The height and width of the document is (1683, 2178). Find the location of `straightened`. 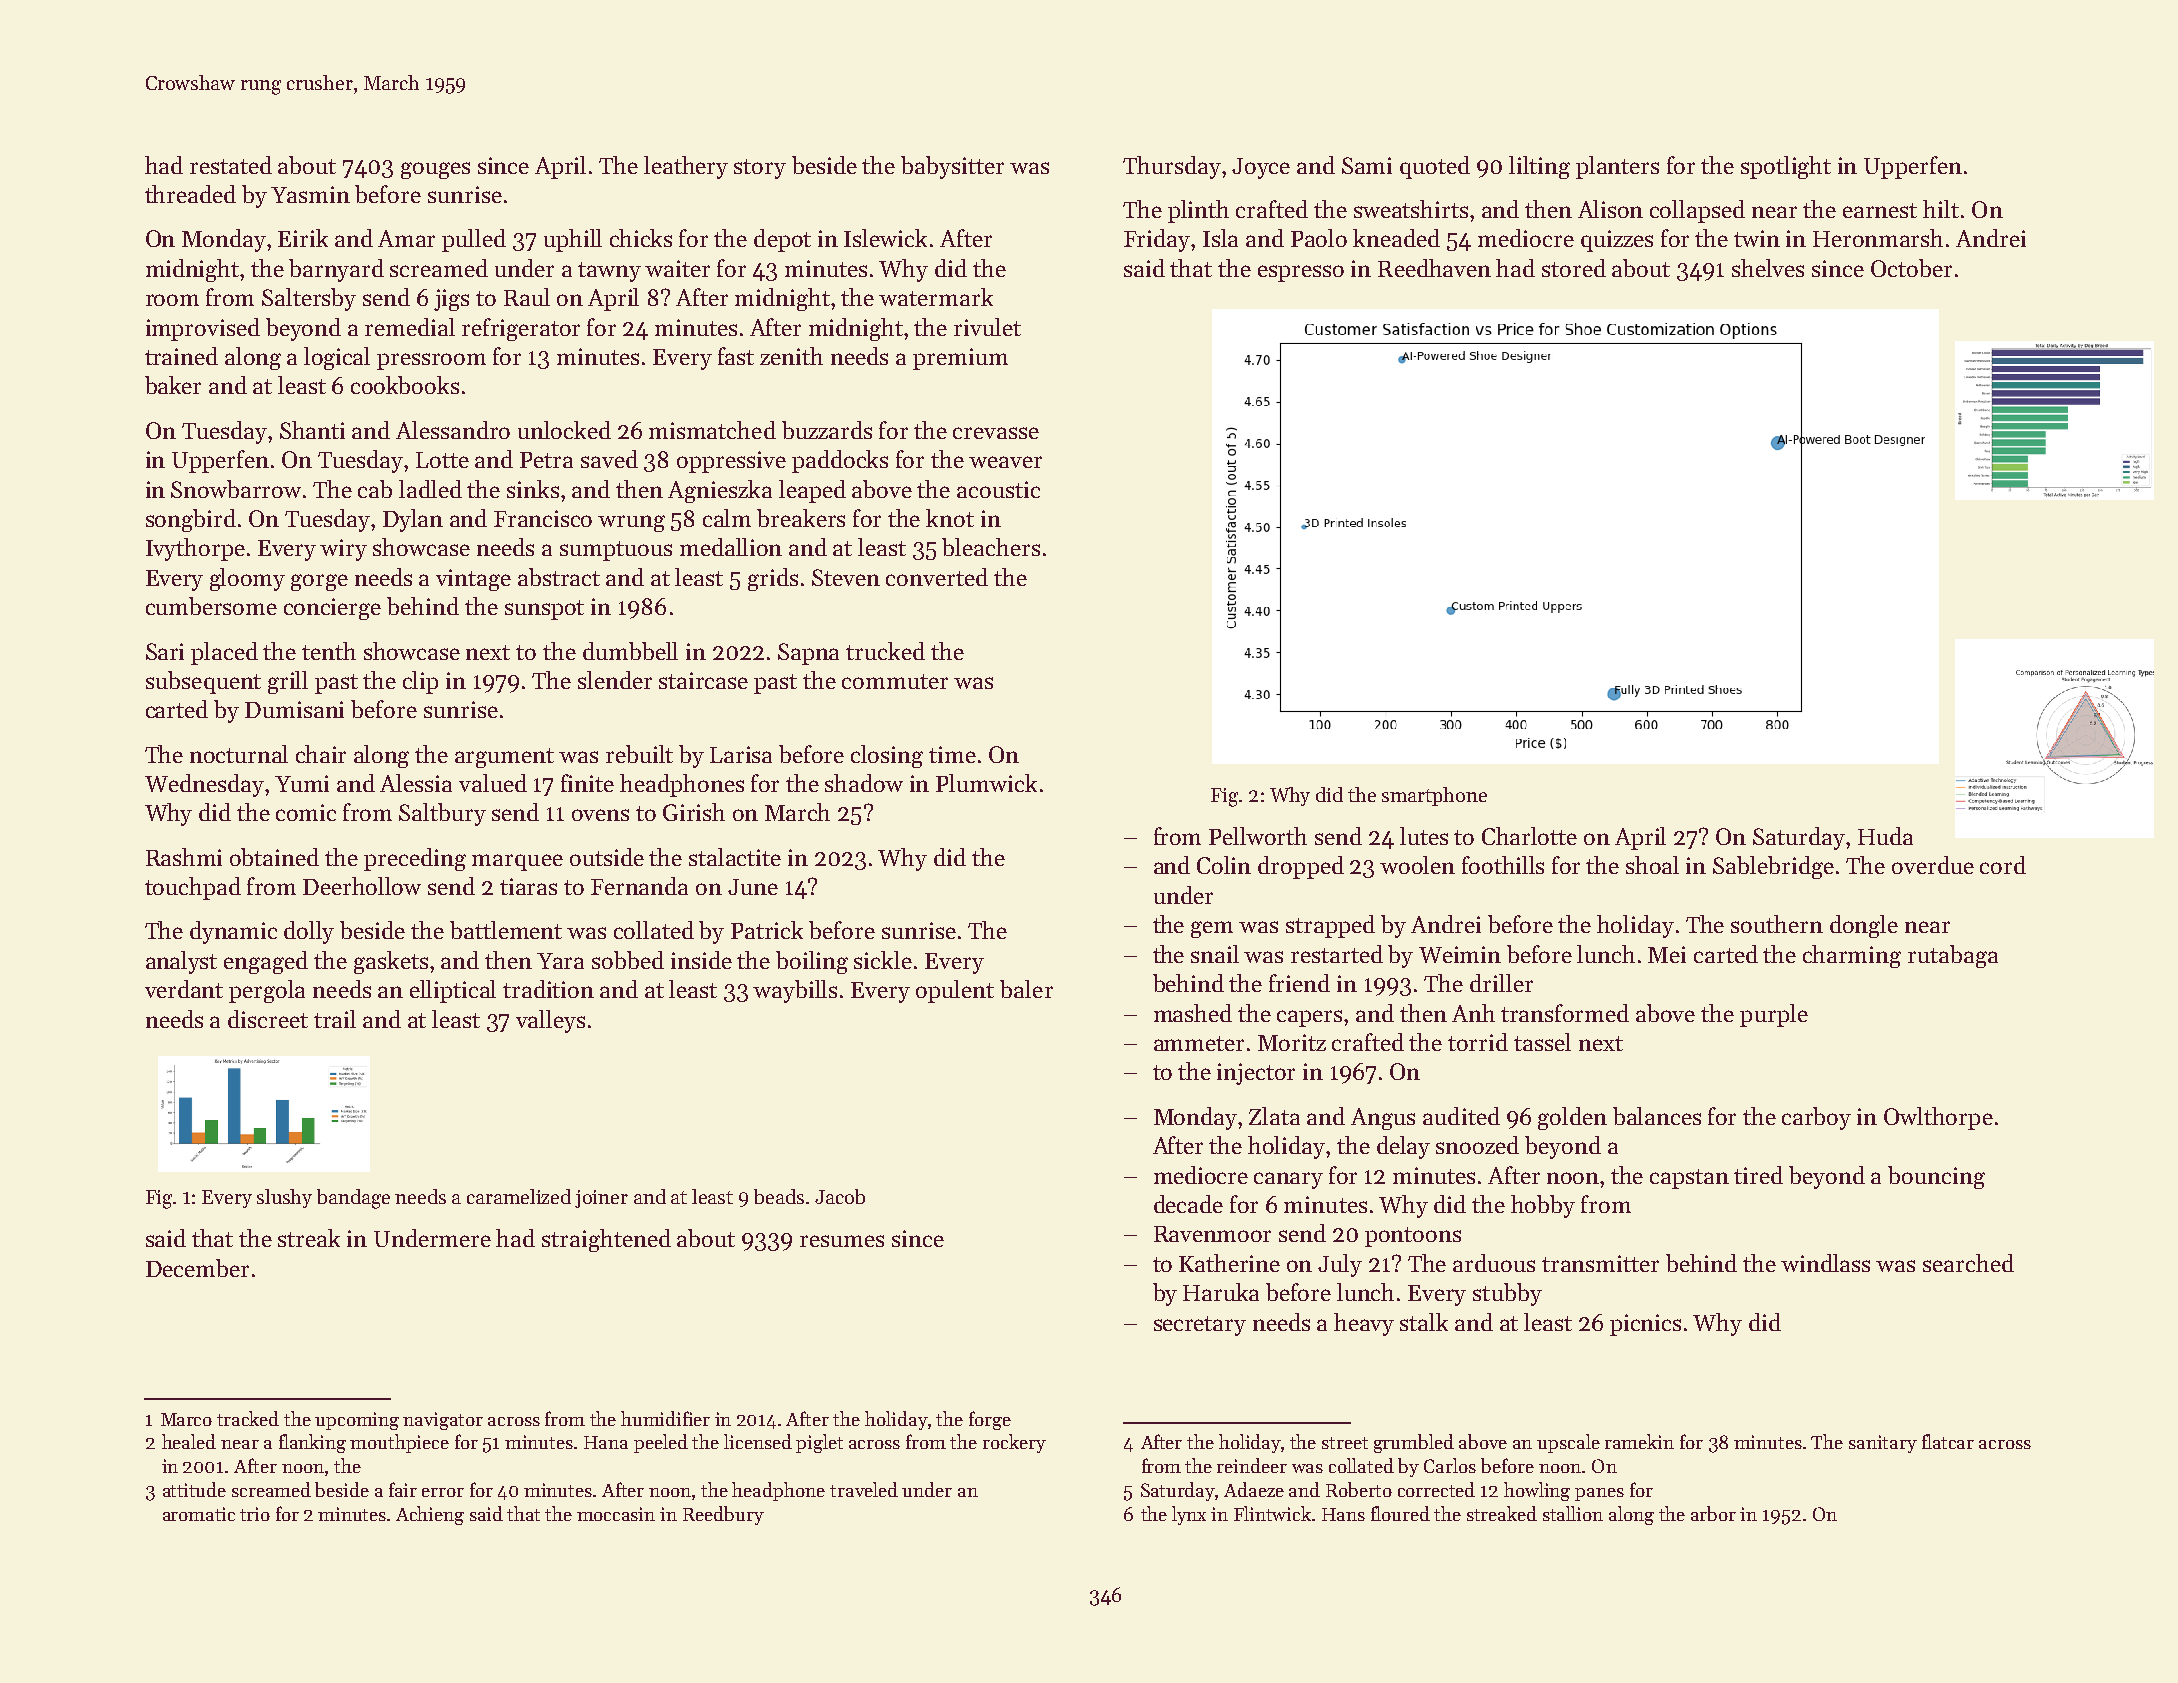

straightened is located at coordinates (606, 1240).
